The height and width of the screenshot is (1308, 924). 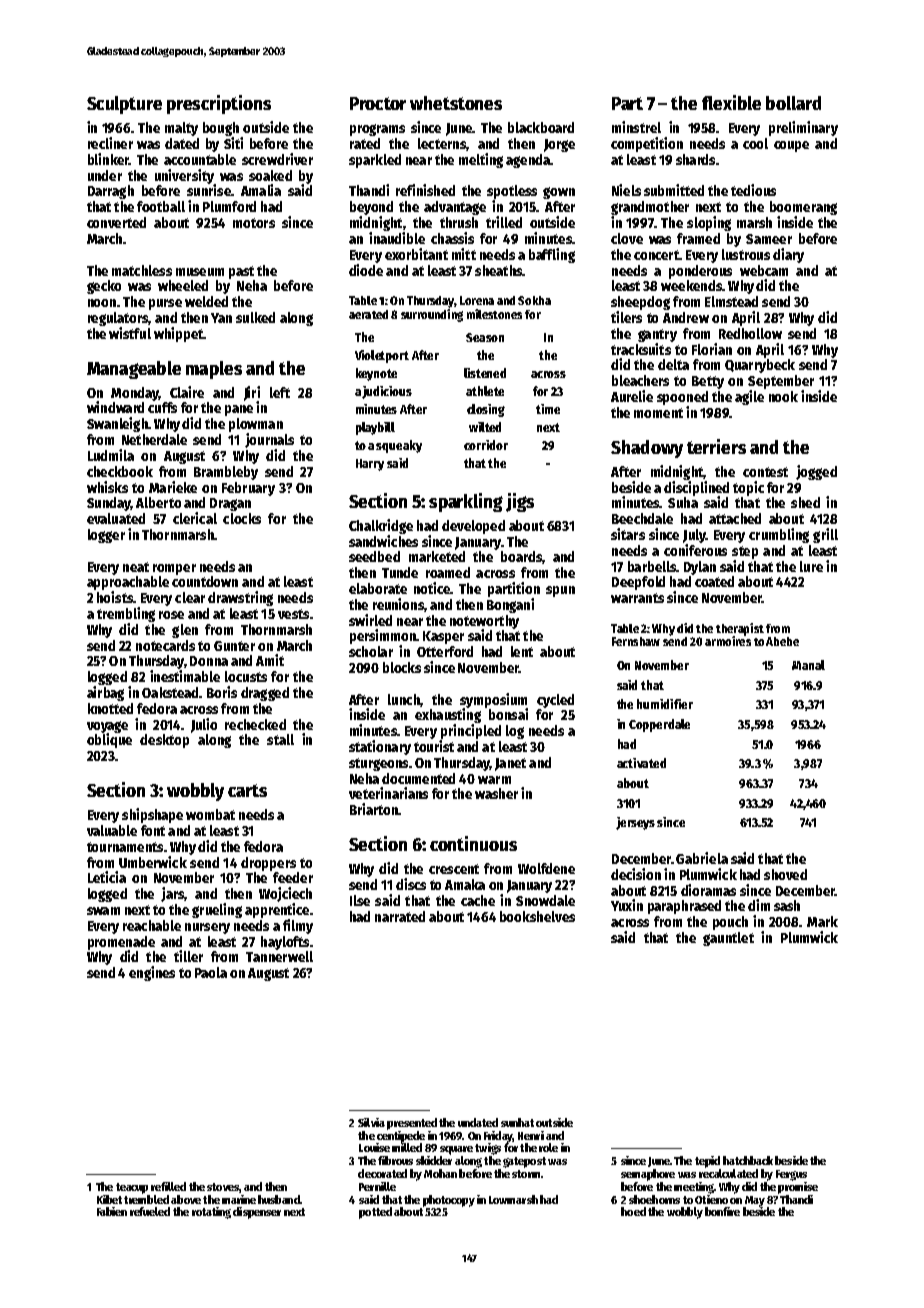 I want to click on cache, so click(x=478, y=900).
